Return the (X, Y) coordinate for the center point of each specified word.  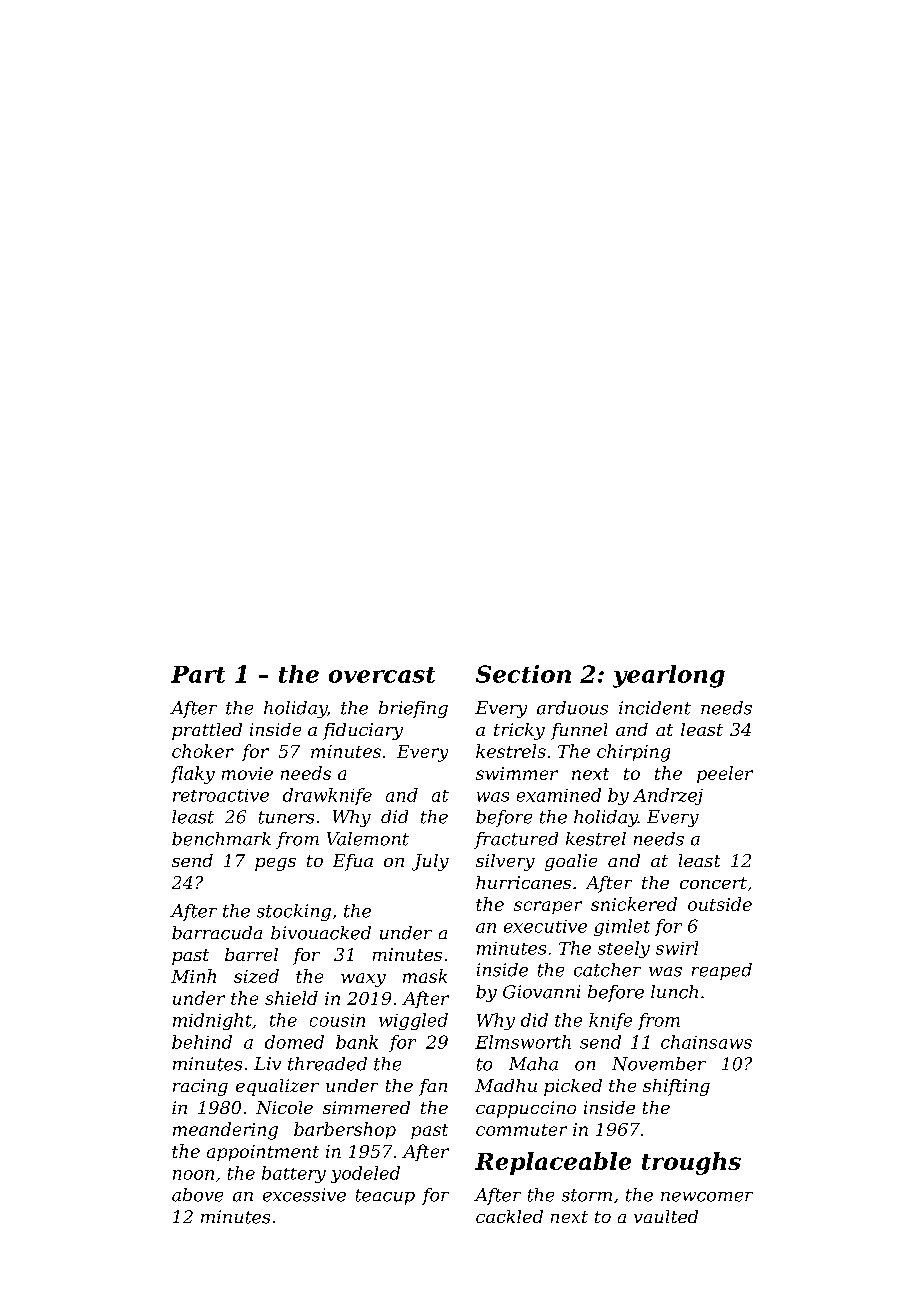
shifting (676, 1087)
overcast (382, 675)
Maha (533, 1064)
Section (523, 674)
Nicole (284, 1107)
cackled (509, 1216)
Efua (353, 862)
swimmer (517, 773)
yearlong (669, 676)
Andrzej (668, 796)
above (197, 1195)
